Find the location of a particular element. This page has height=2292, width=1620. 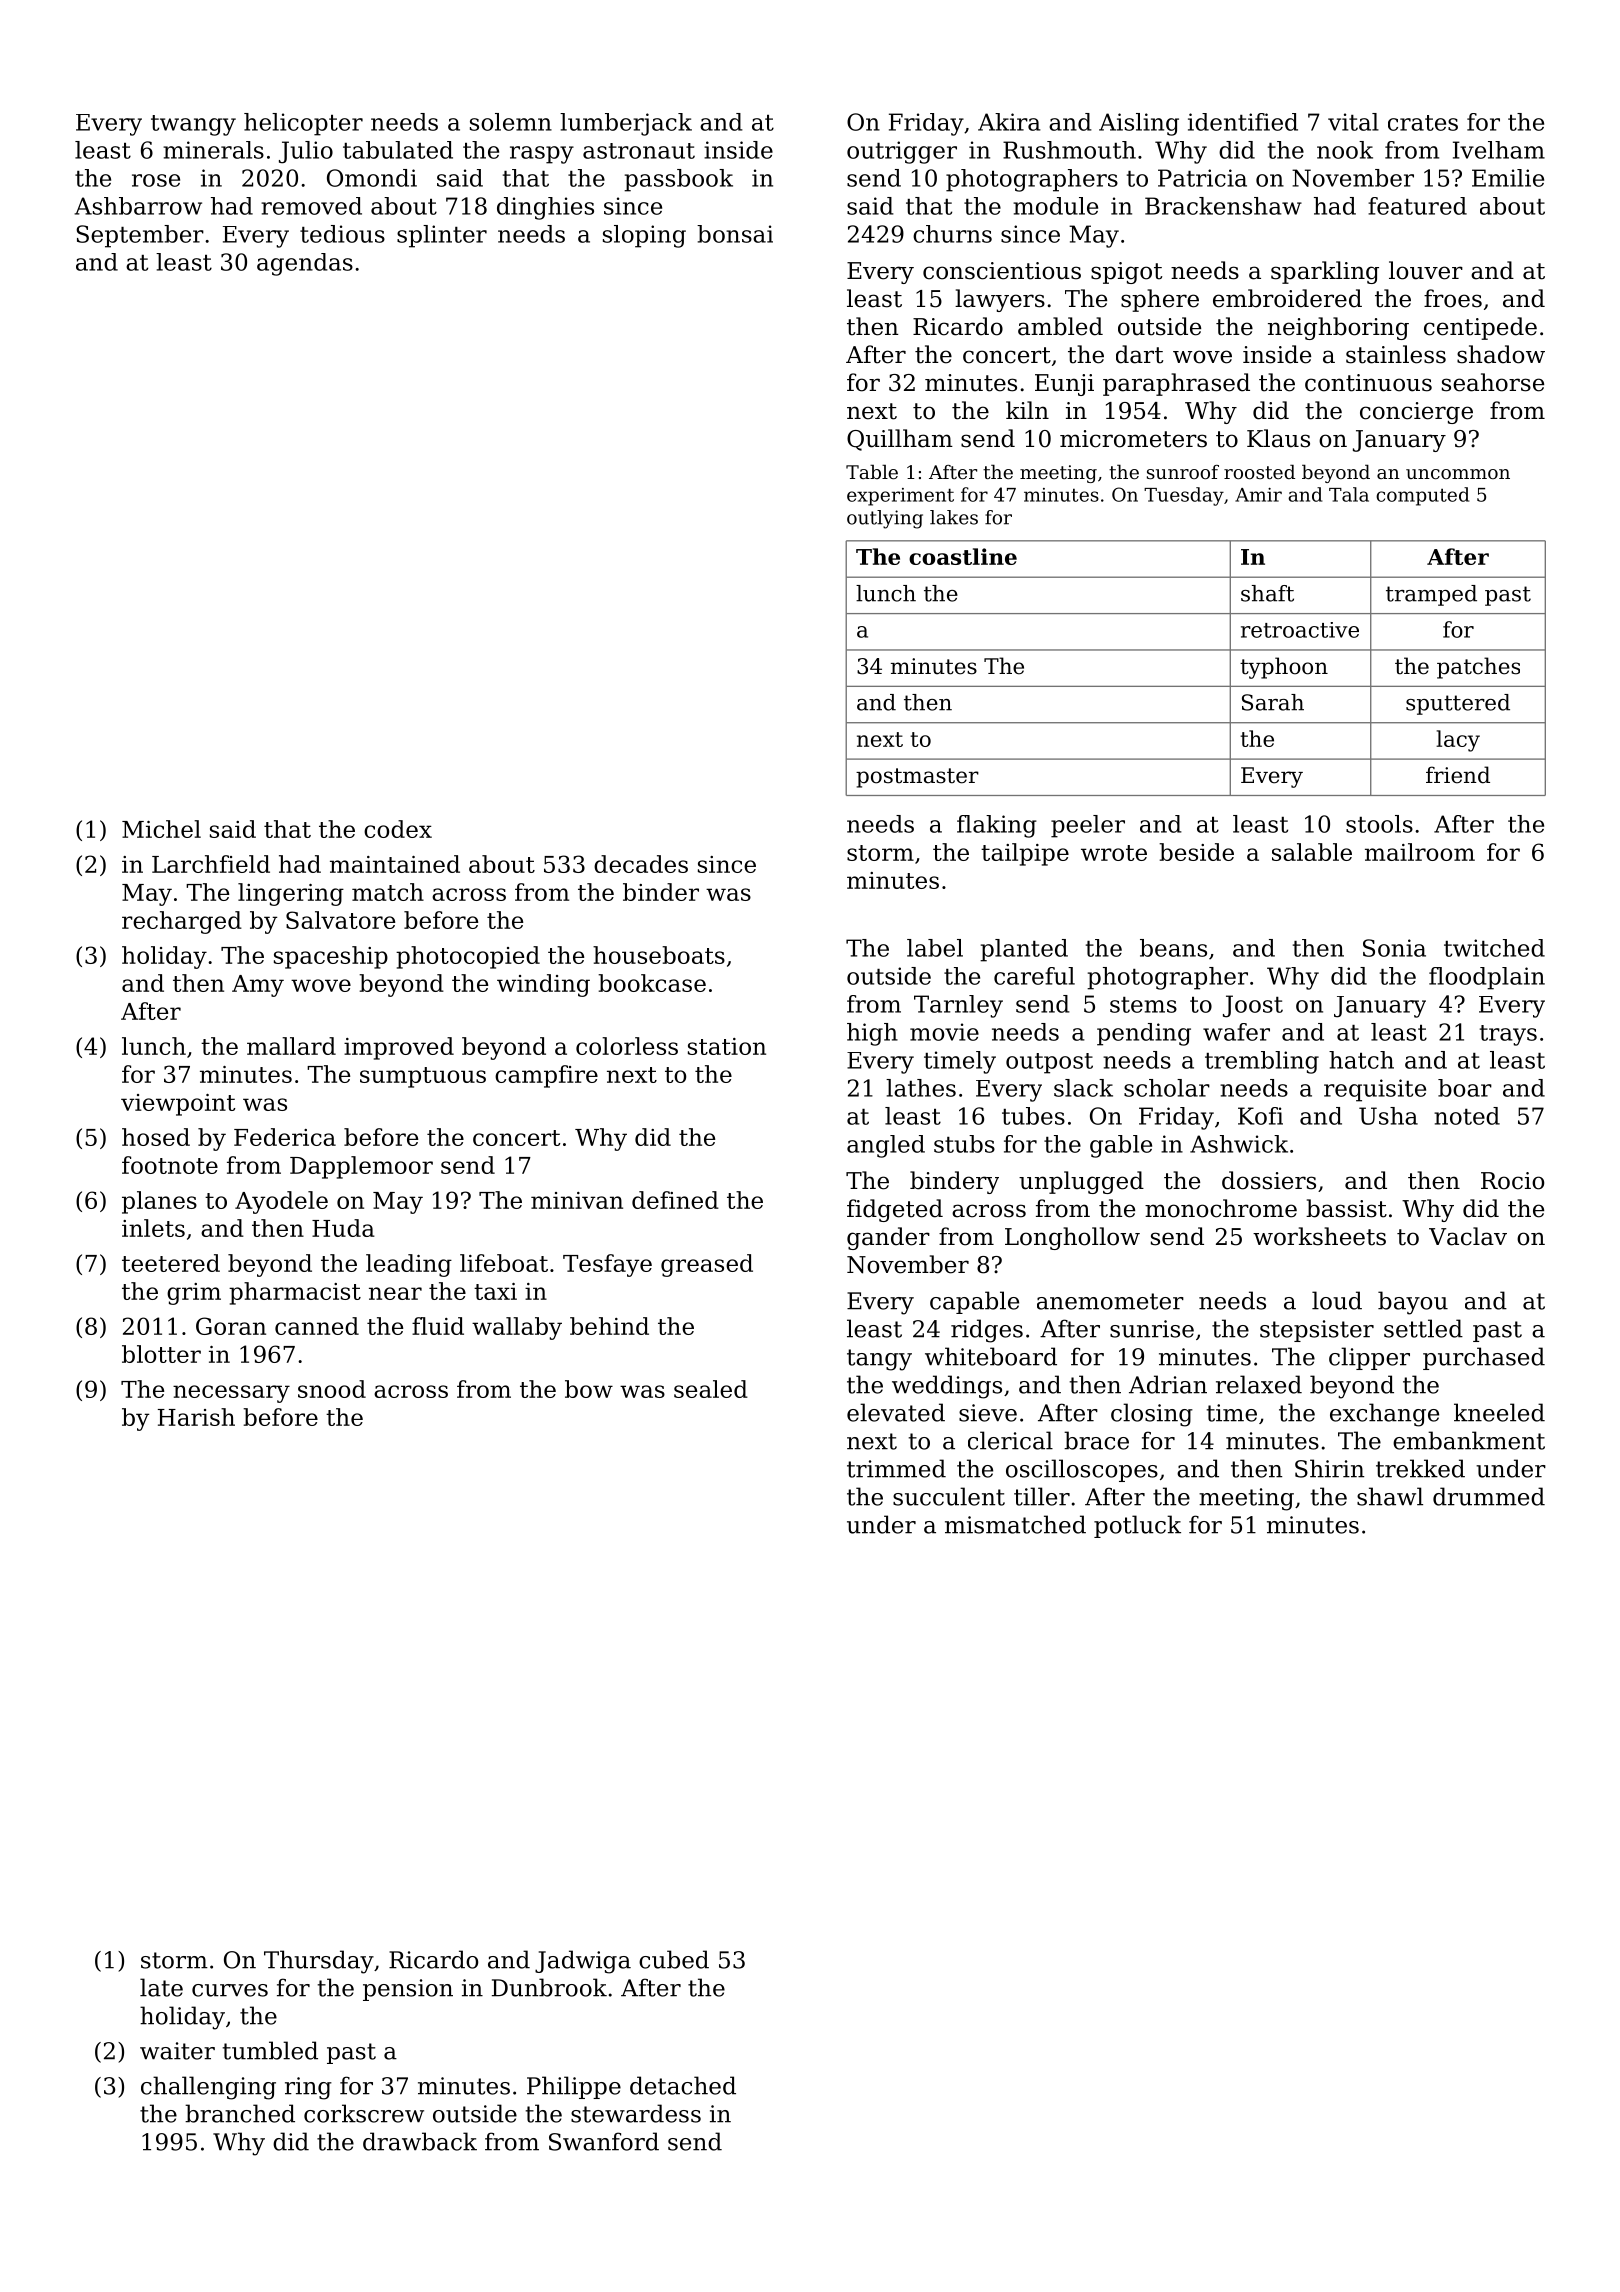

embroidered is located at coordinates (1287, 298).
